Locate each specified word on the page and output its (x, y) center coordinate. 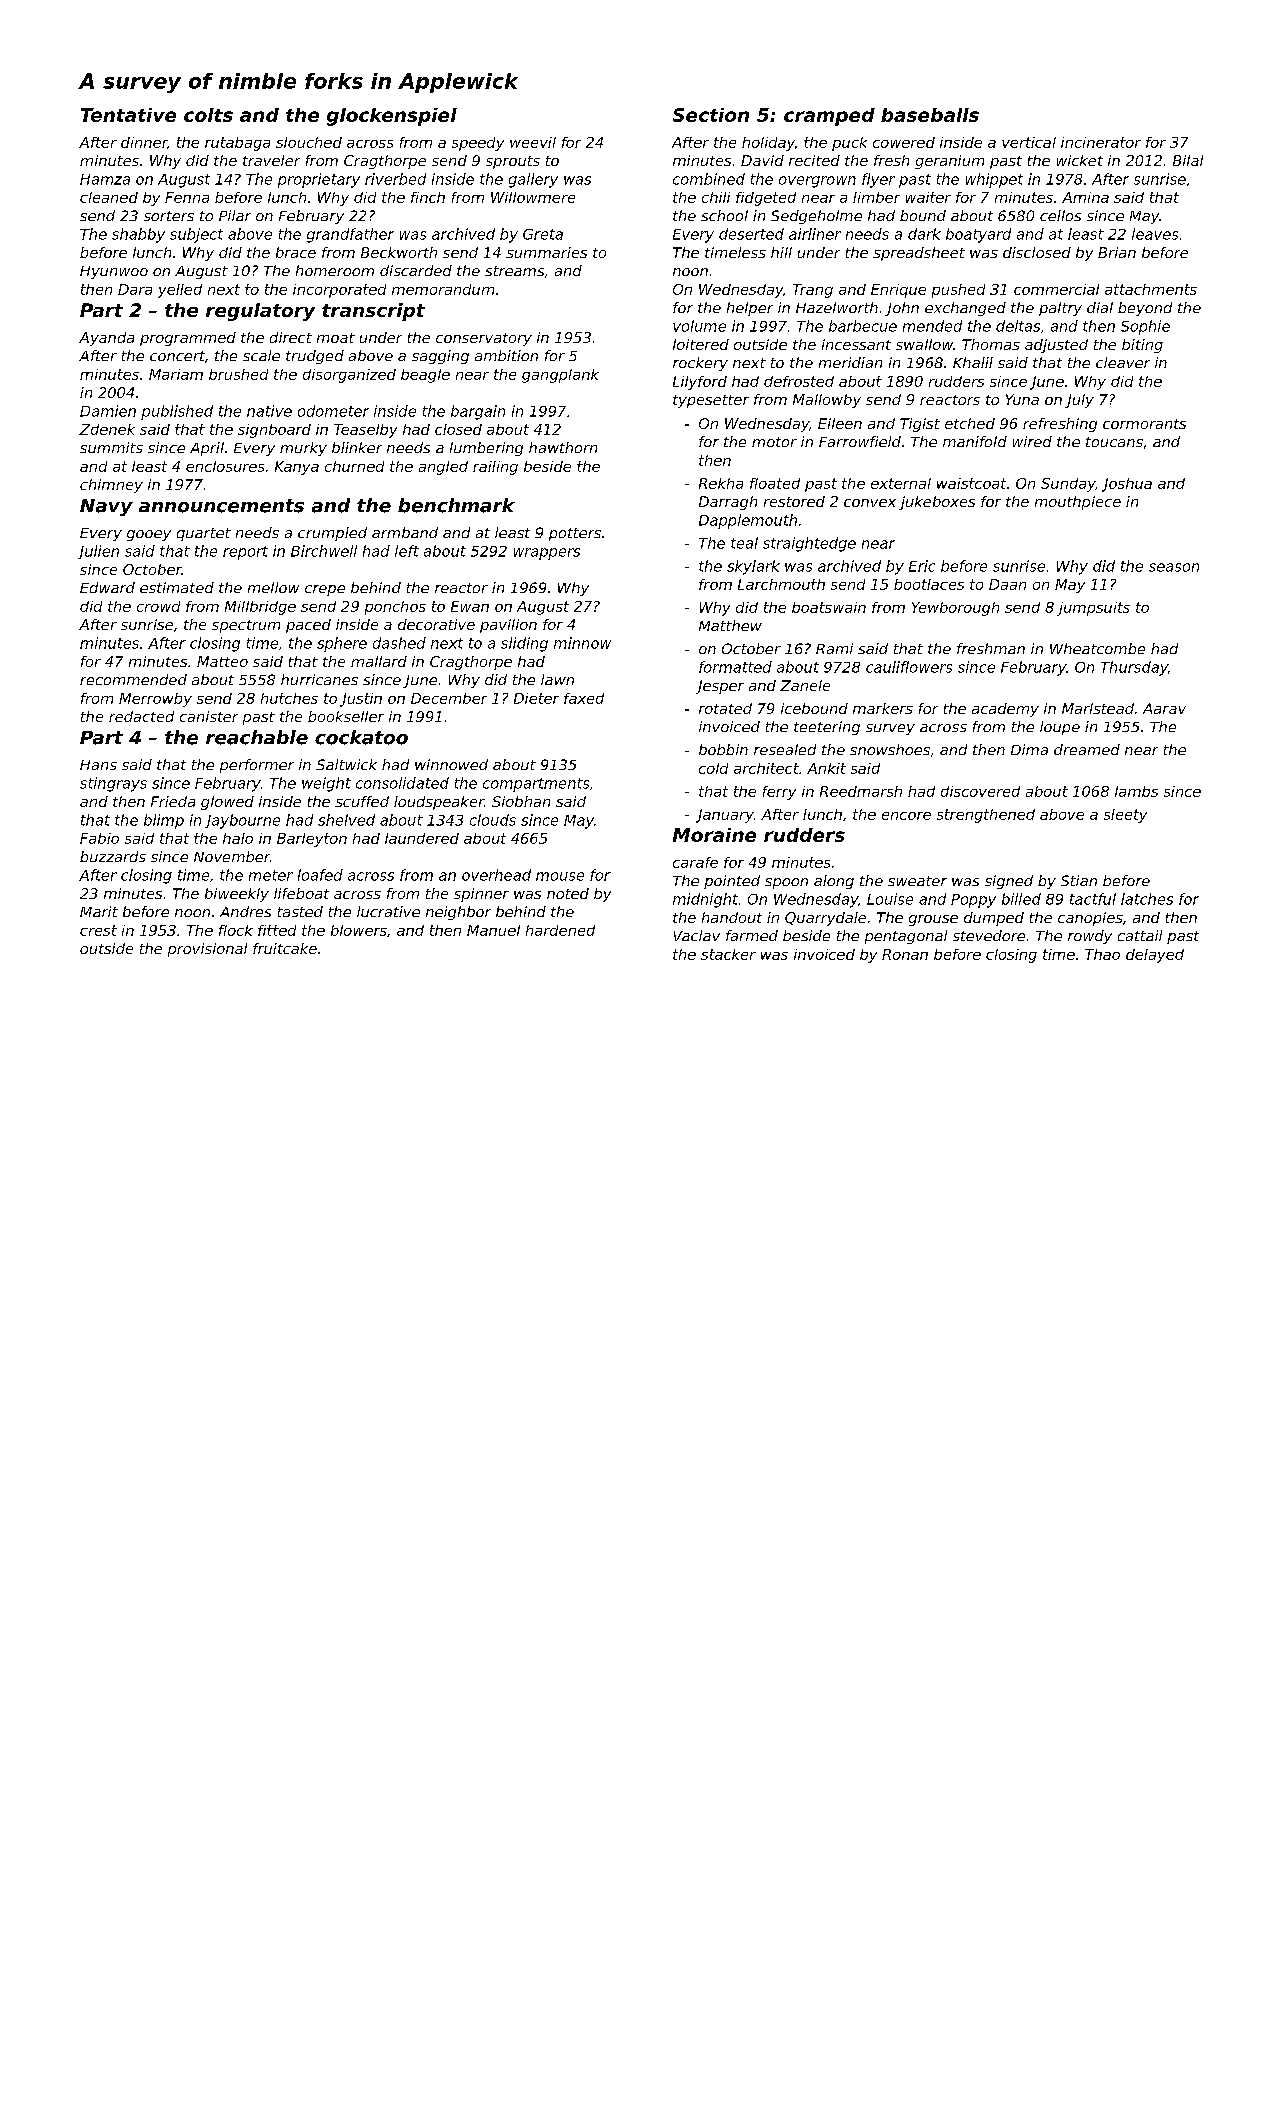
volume (699, 326)
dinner (144, 142)
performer (257, 766)
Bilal (1188, 160)
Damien (108, 411)
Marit (99, 911)
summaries (546, 252)
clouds (493, 820)
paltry (1060, 309)
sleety (1125, 816)
